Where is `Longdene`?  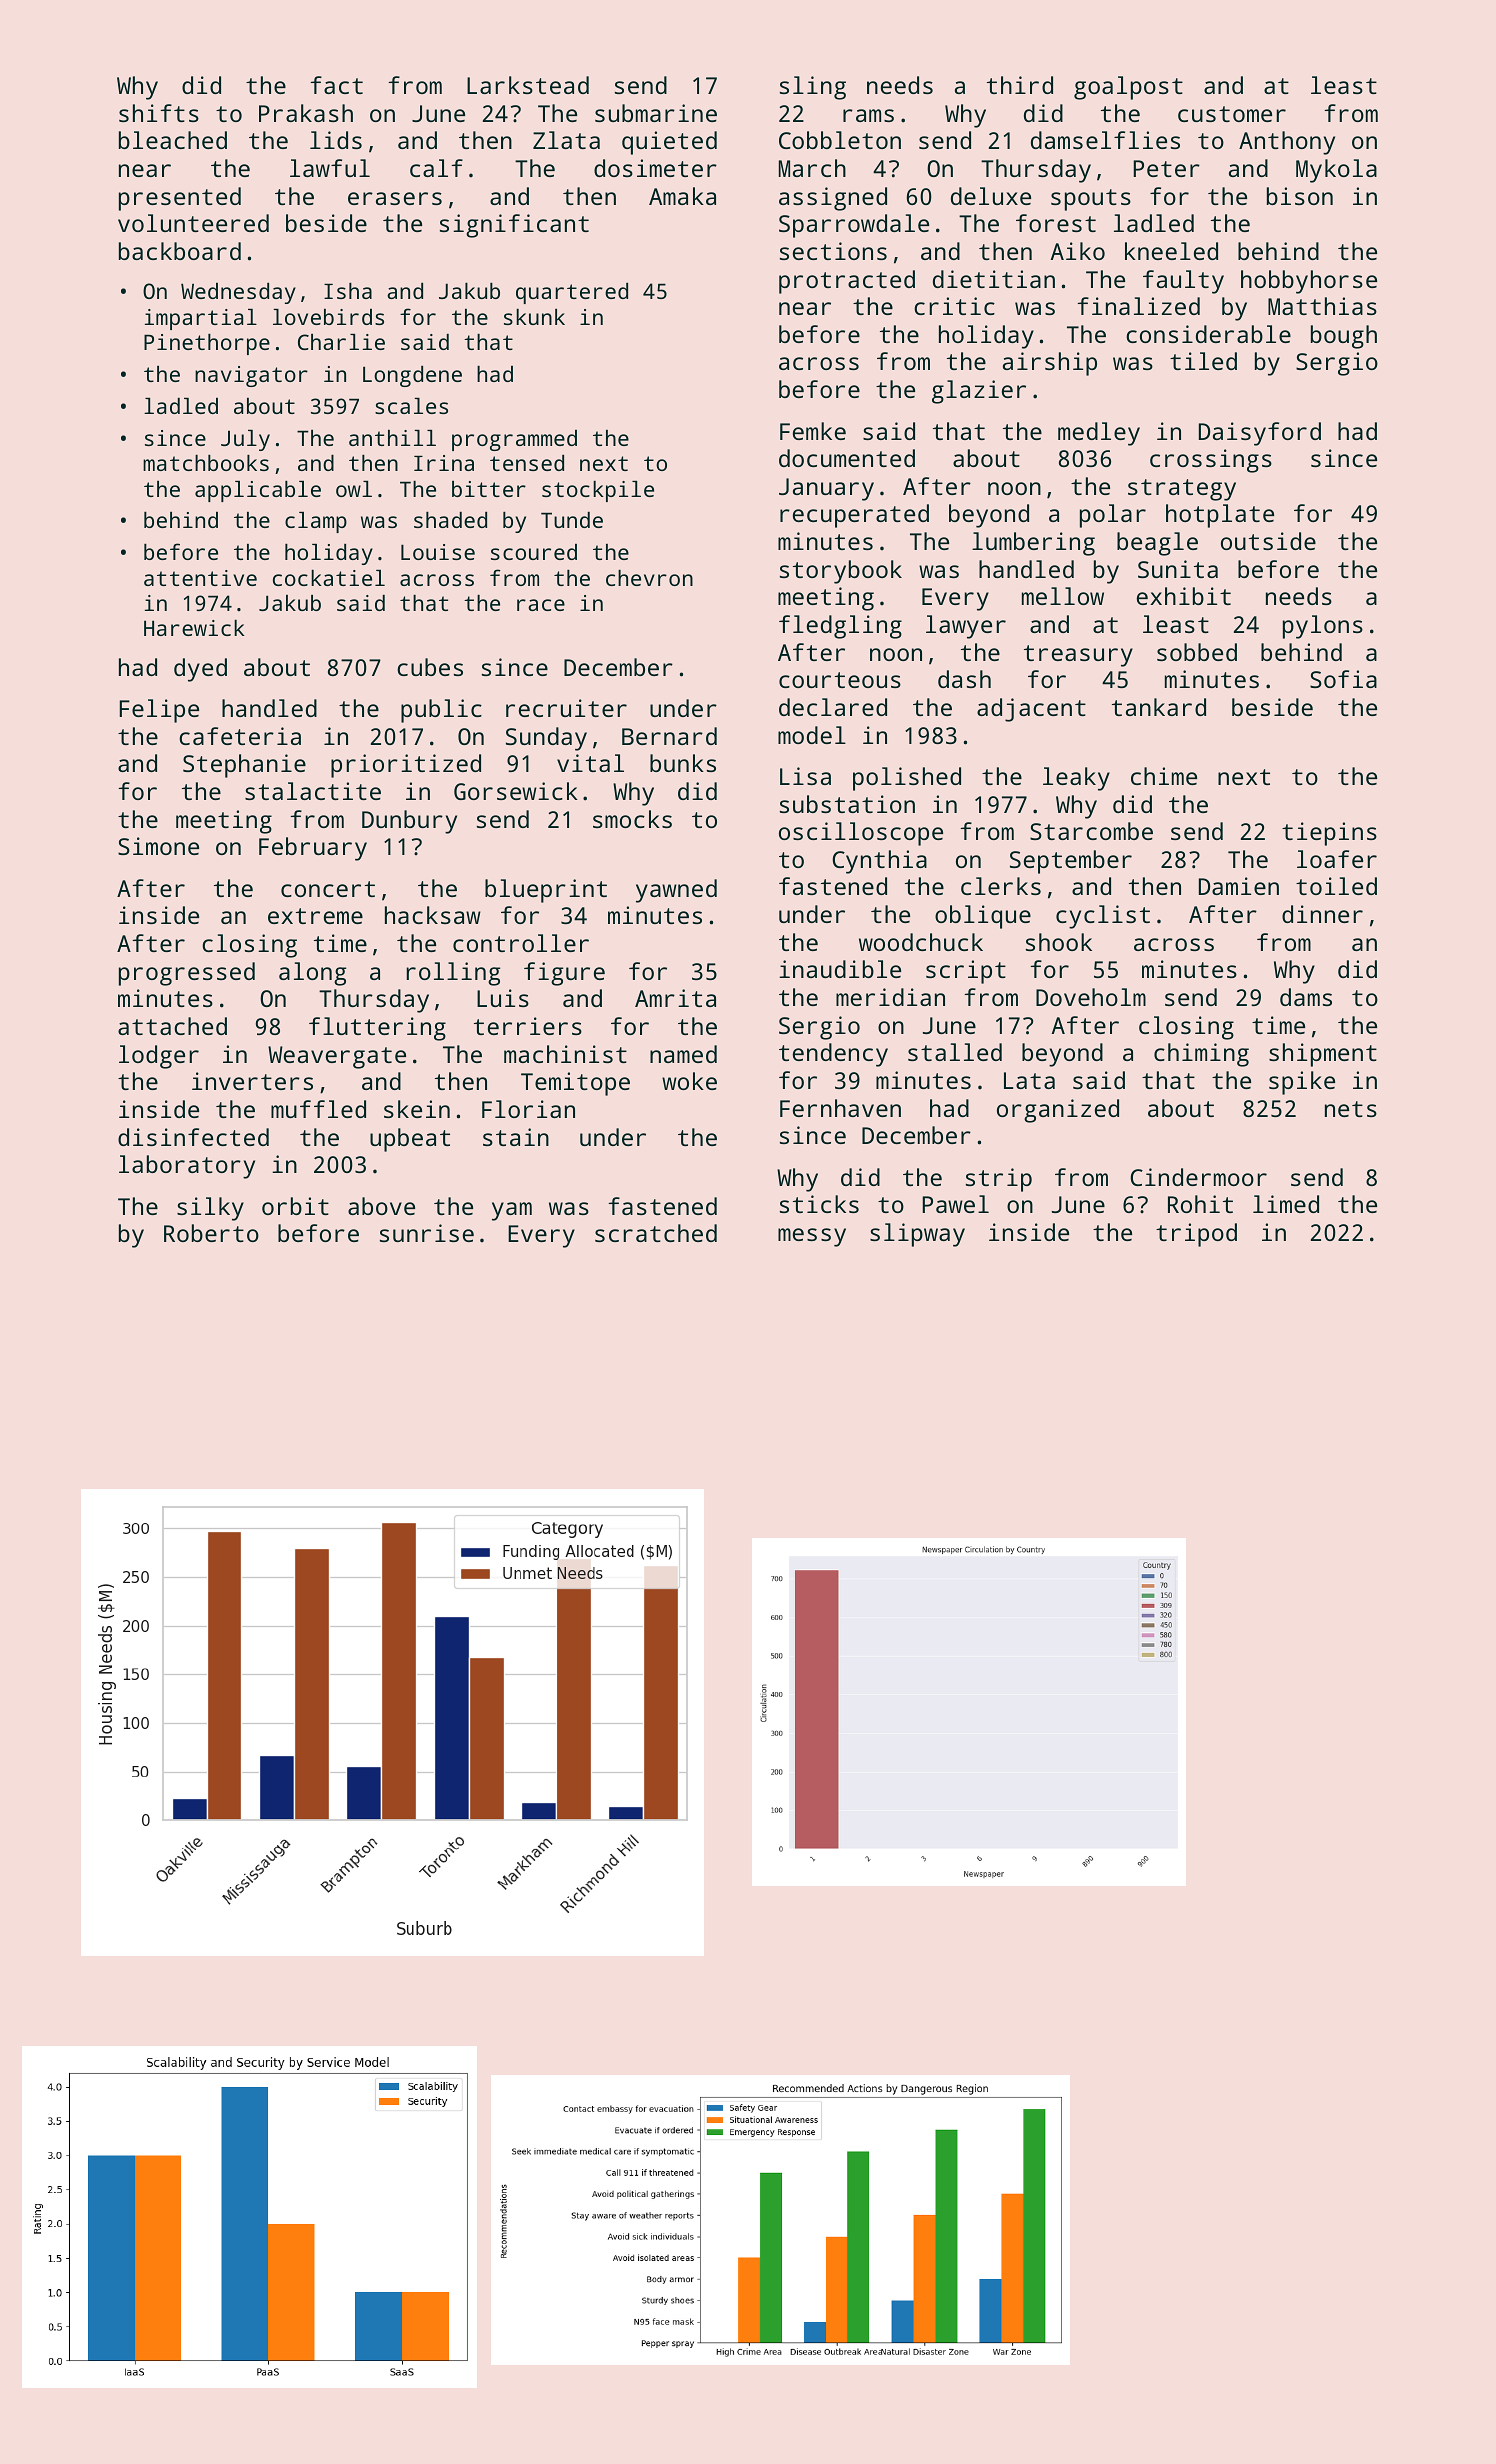
Longdene is located at coordinates (412, 376).
